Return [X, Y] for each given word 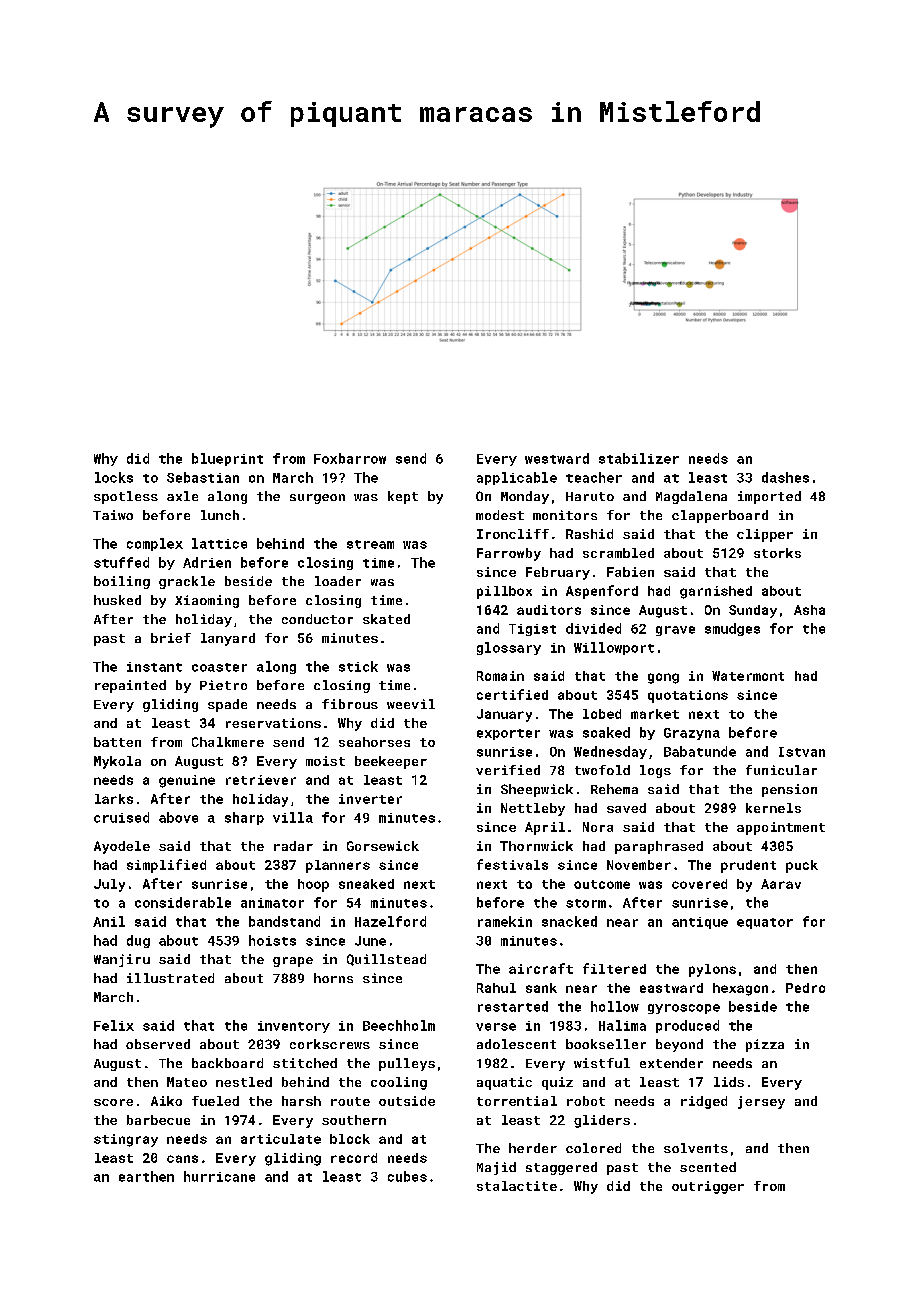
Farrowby [509, 554]
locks [114, 477]
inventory [294, 1027]
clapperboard [720, 516]
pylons [712, 970]
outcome [602, 884]
